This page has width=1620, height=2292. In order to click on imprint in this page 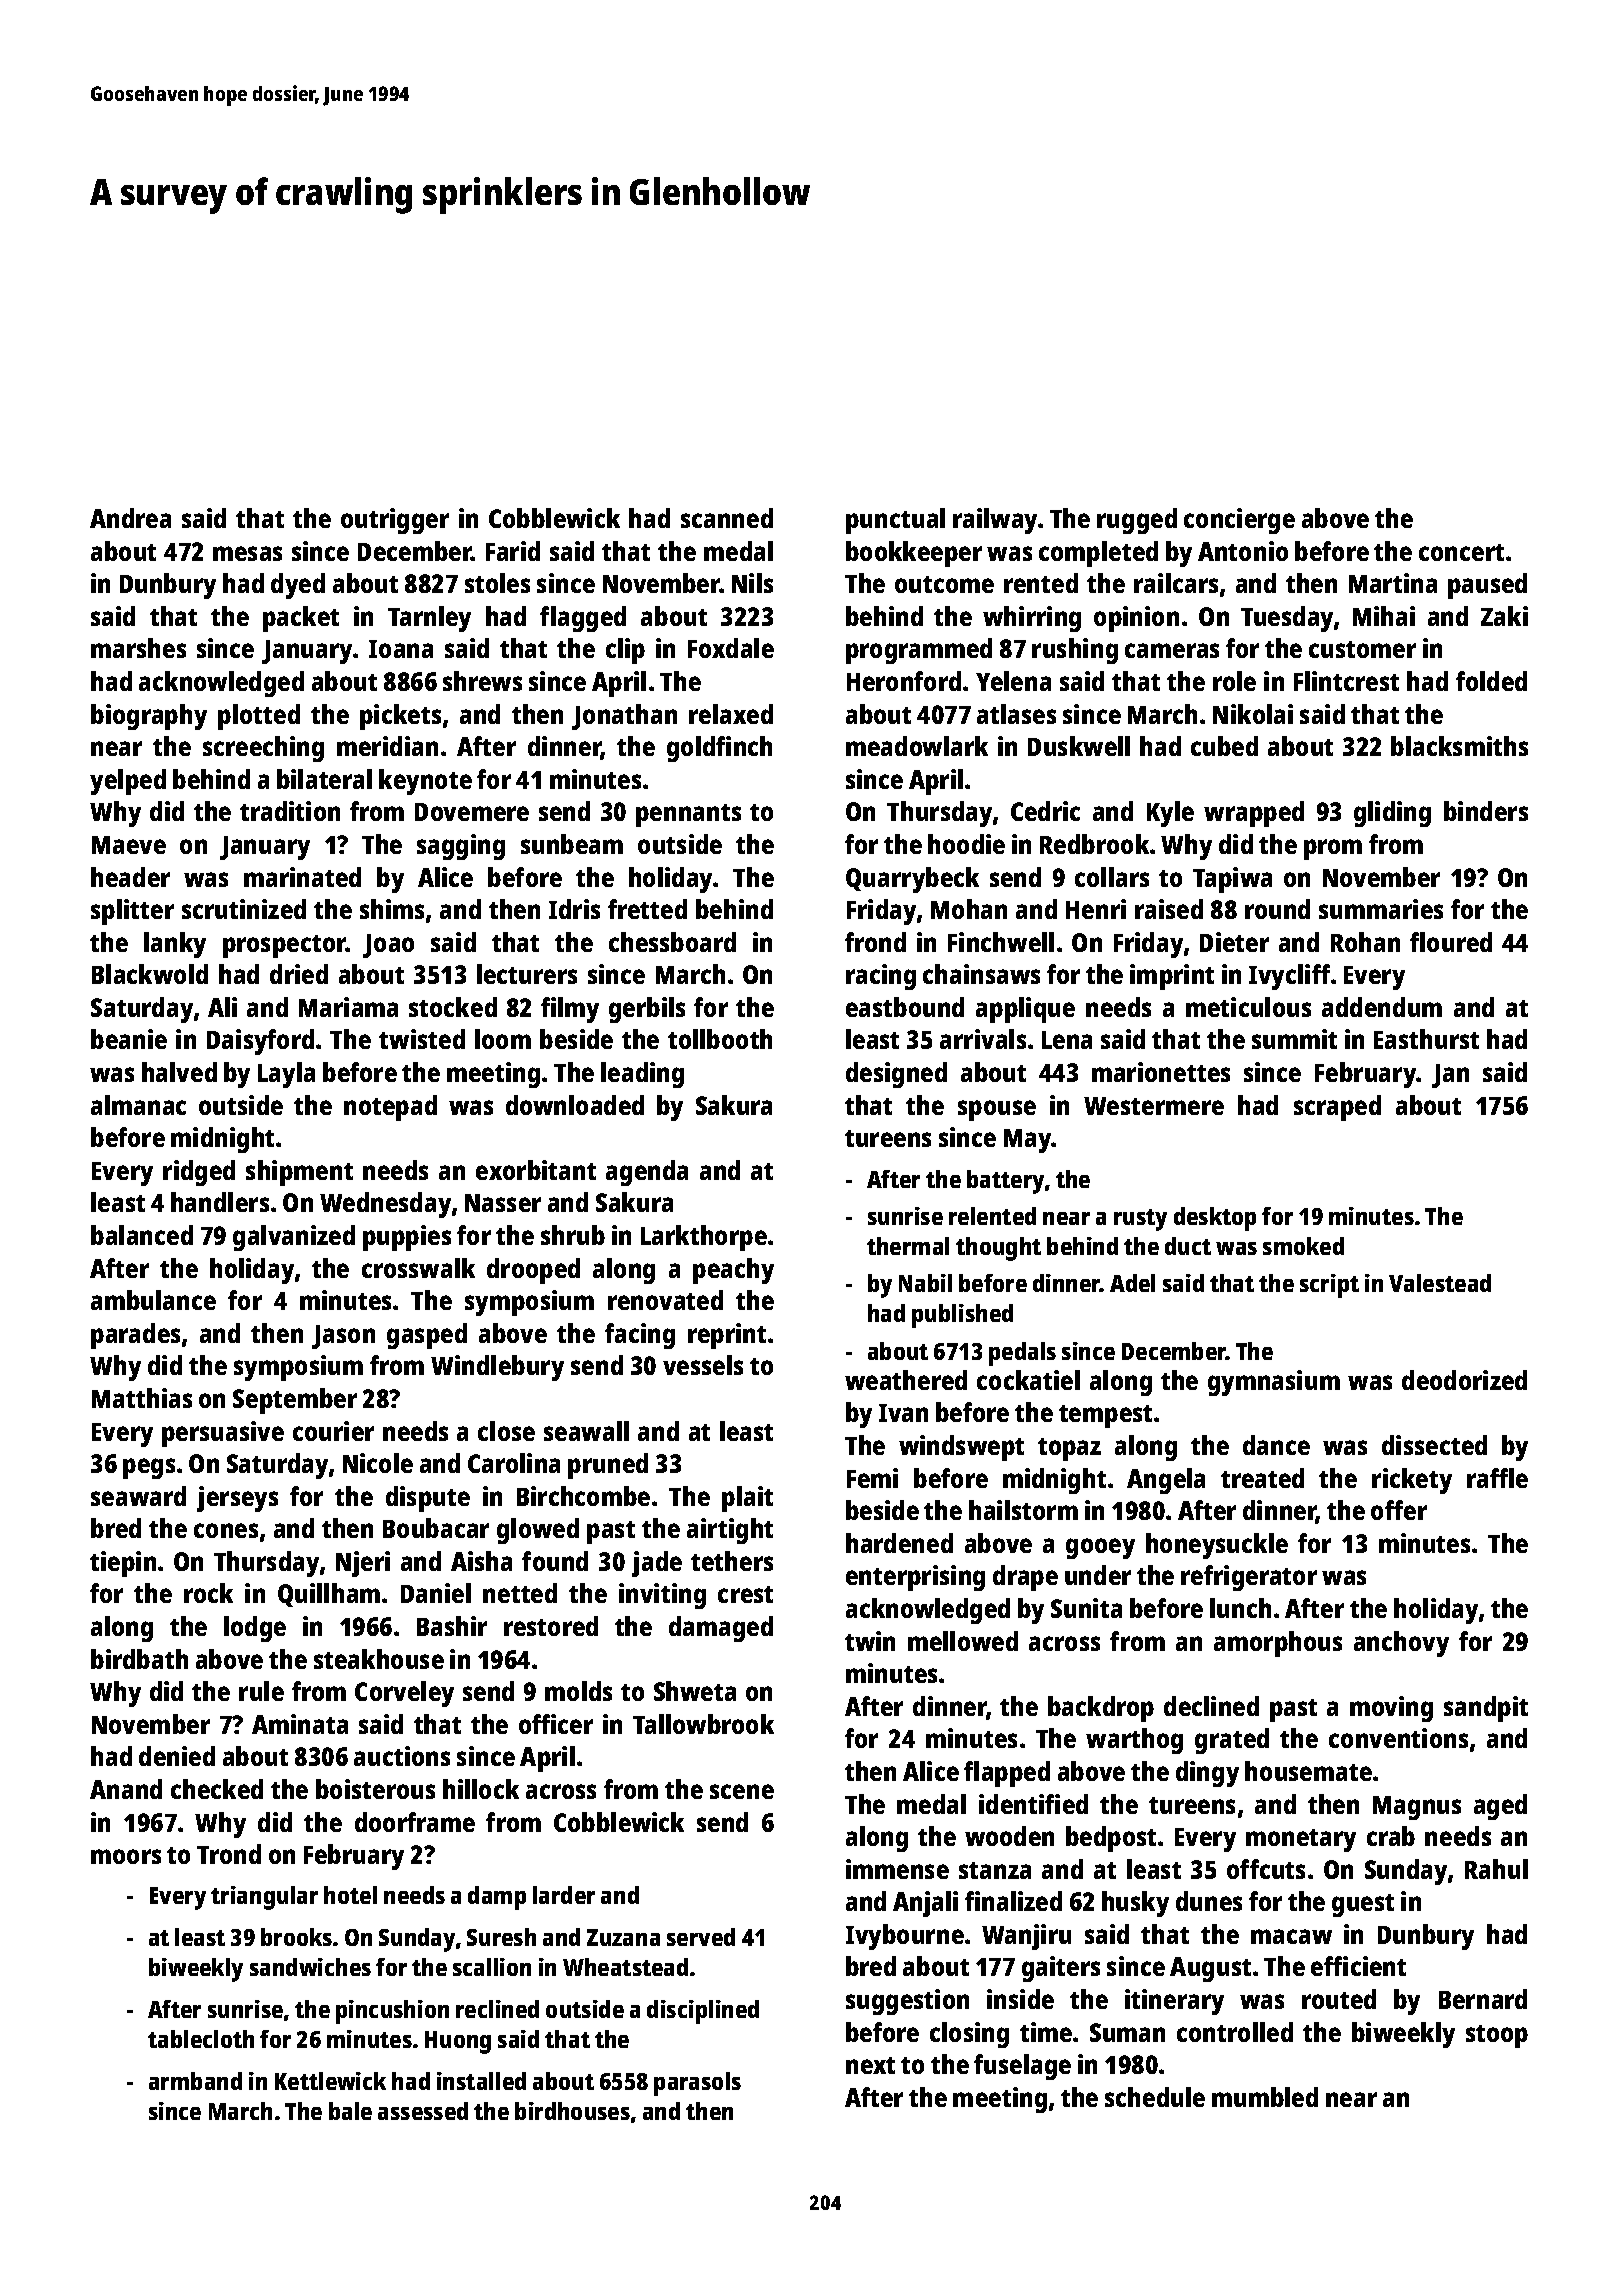, I will do `click(1172, 977)`.
